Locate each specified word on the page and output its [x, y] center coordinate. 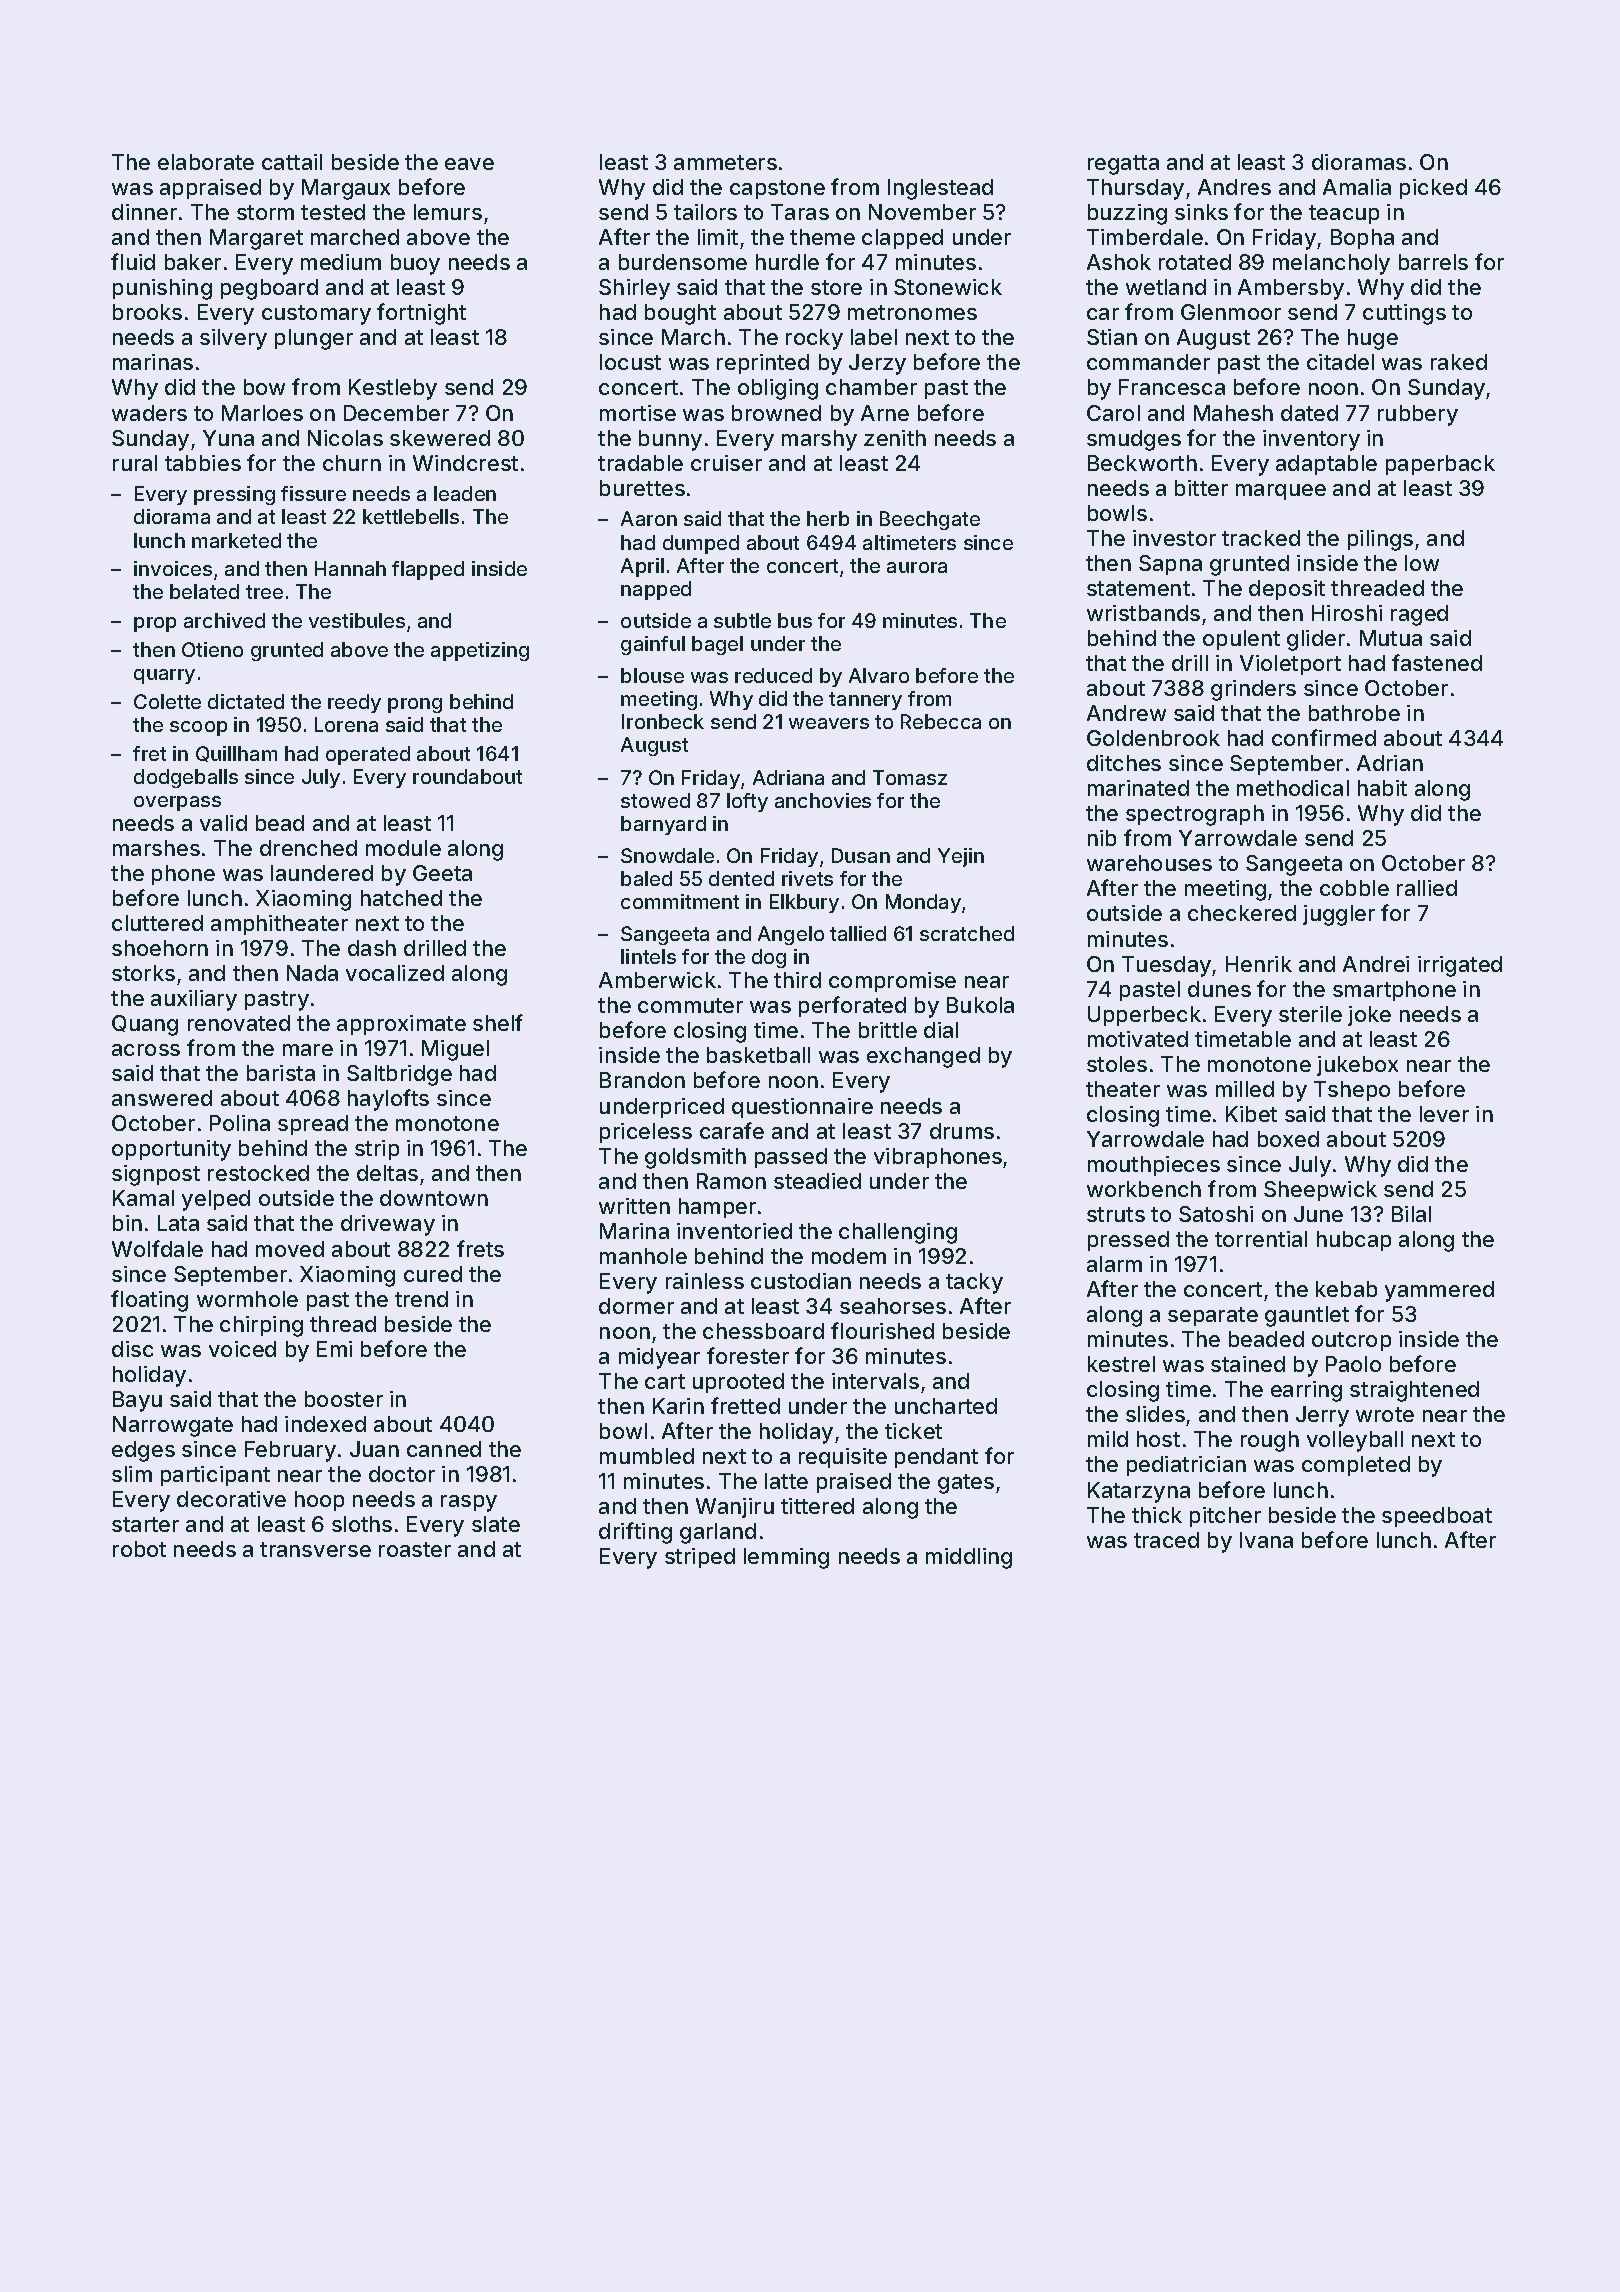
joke [1369, 1016]
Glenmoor [1231, 312]
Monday [923, 903]
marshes [156, 848]
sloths [362, 1524]
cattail [292, 162]
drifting [635, 1533]
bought [680, 314]
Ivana [1266, 1540]
